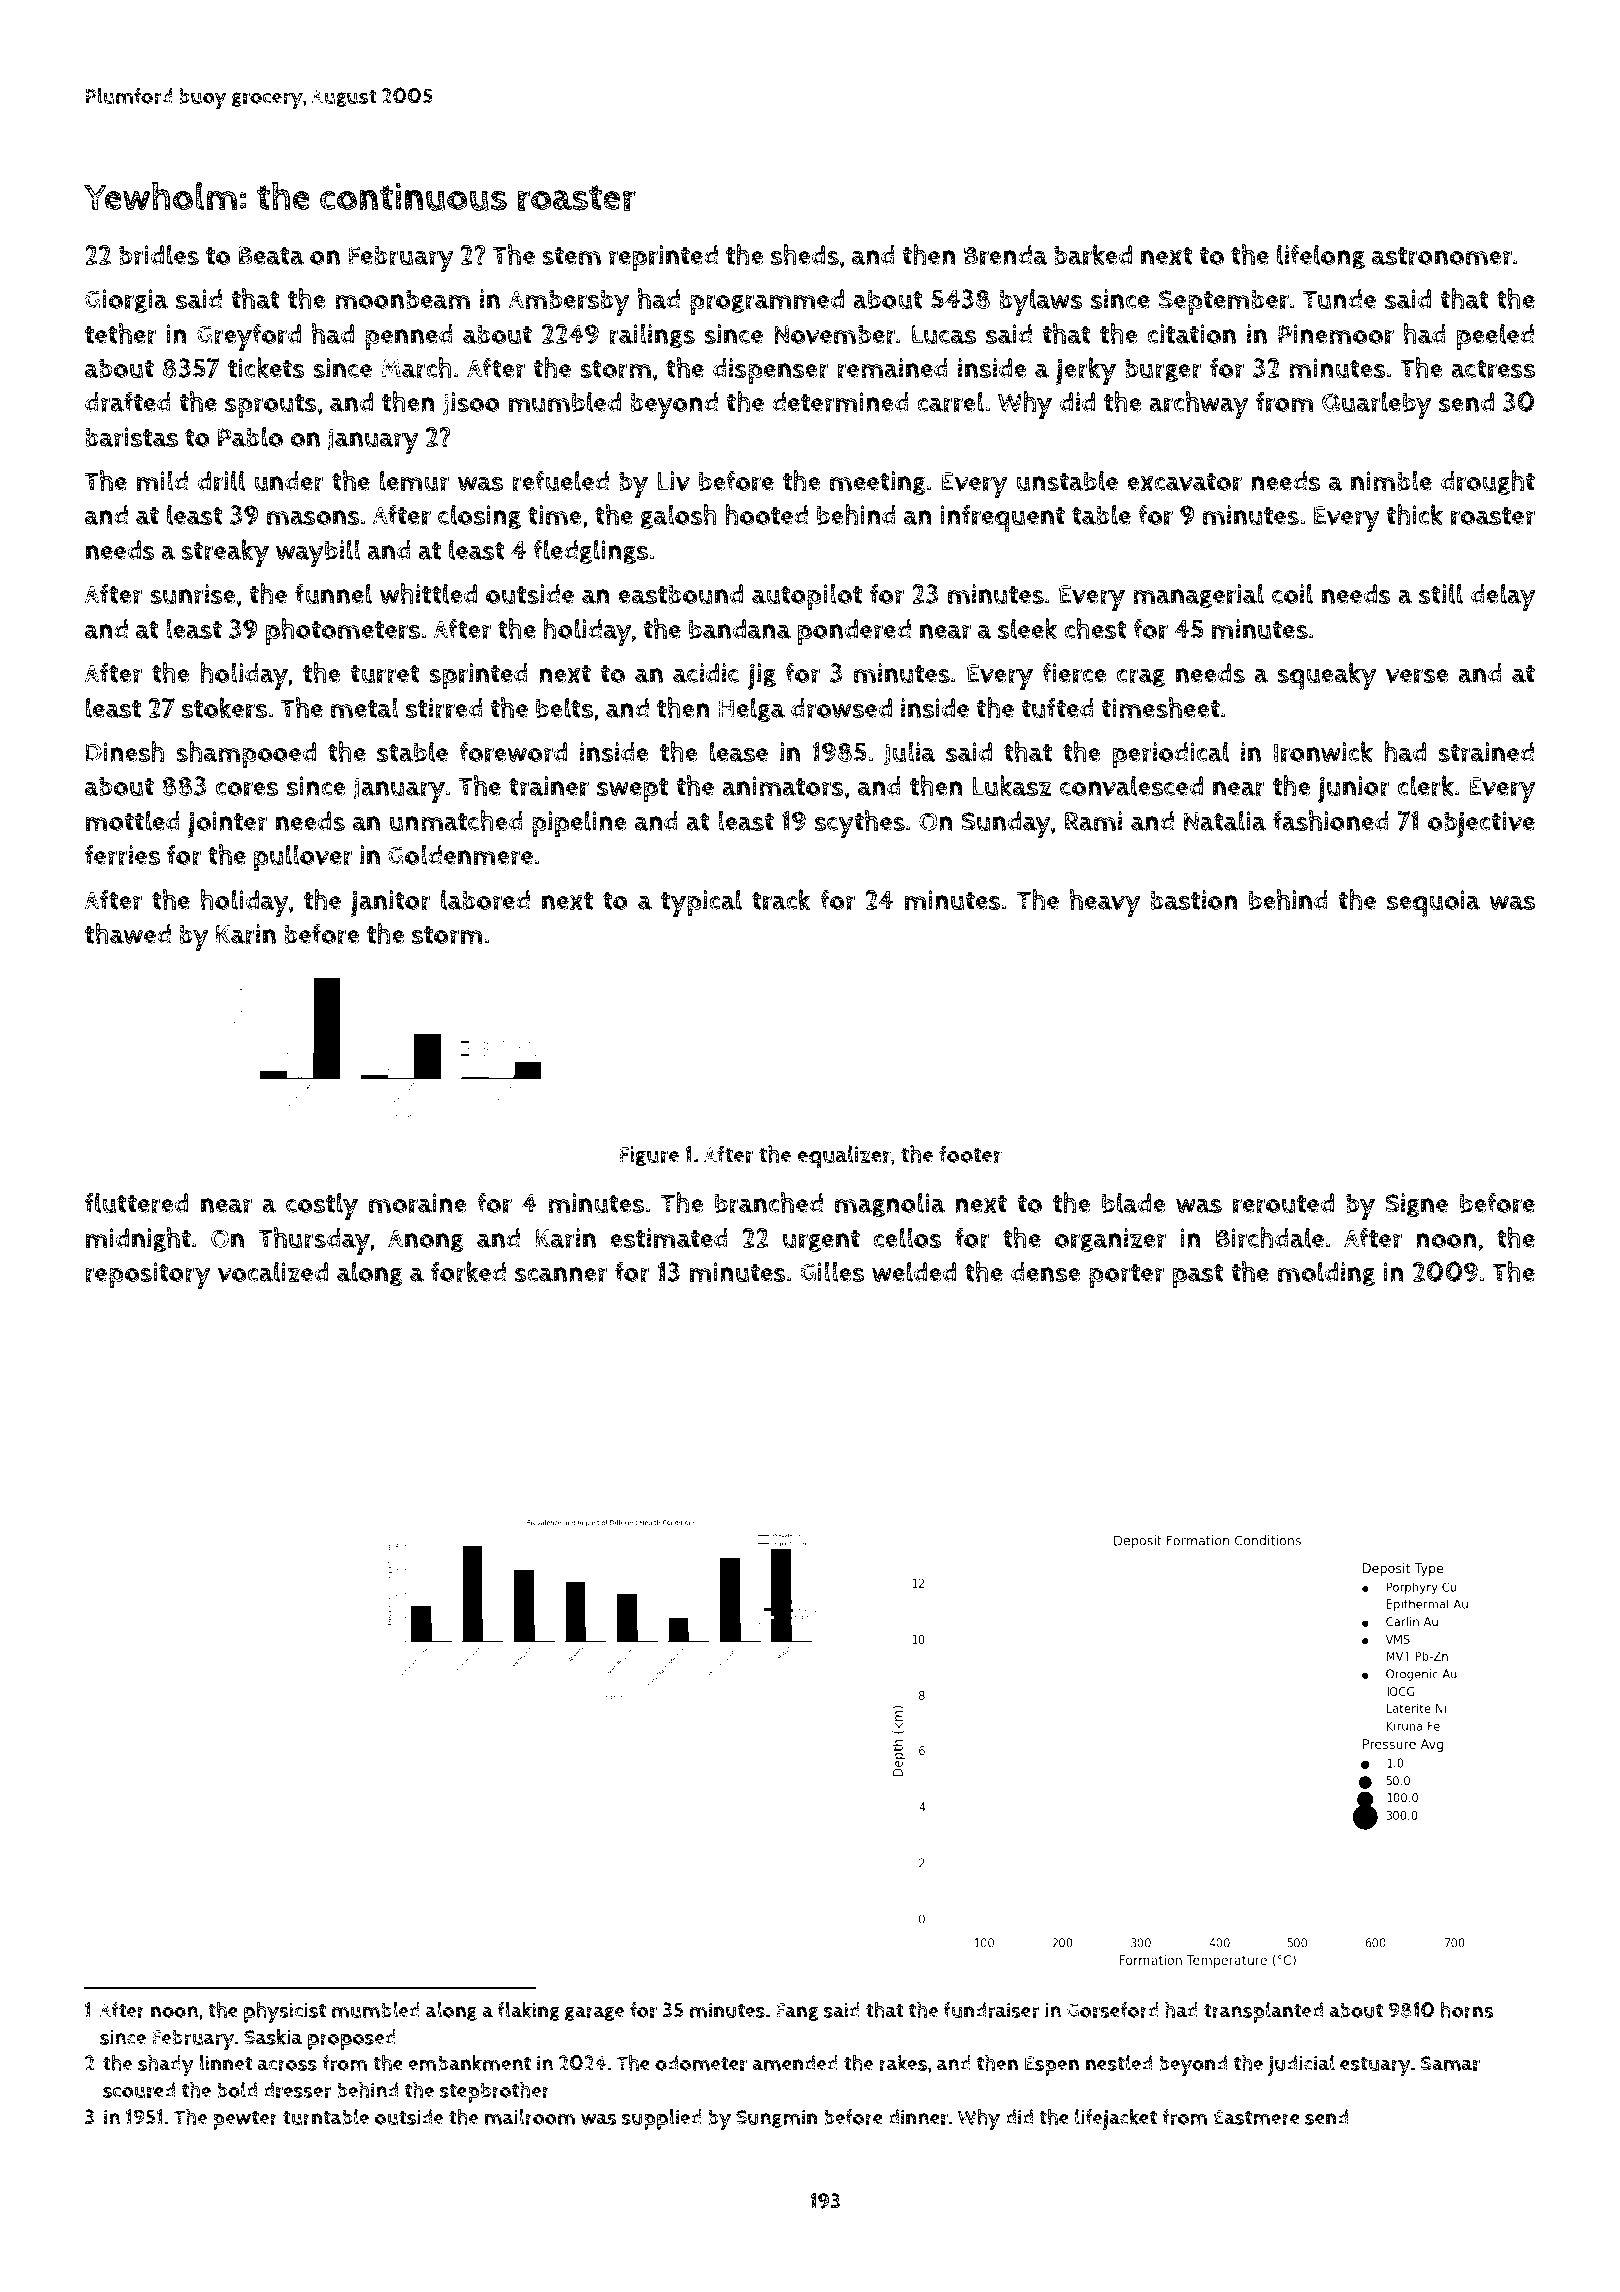 This screenshot has width=1620, height=2292. What do you see at coordinates (136, 1203) in the screenshot?
I see `fluttered` at bounding box center [136, 1203].
